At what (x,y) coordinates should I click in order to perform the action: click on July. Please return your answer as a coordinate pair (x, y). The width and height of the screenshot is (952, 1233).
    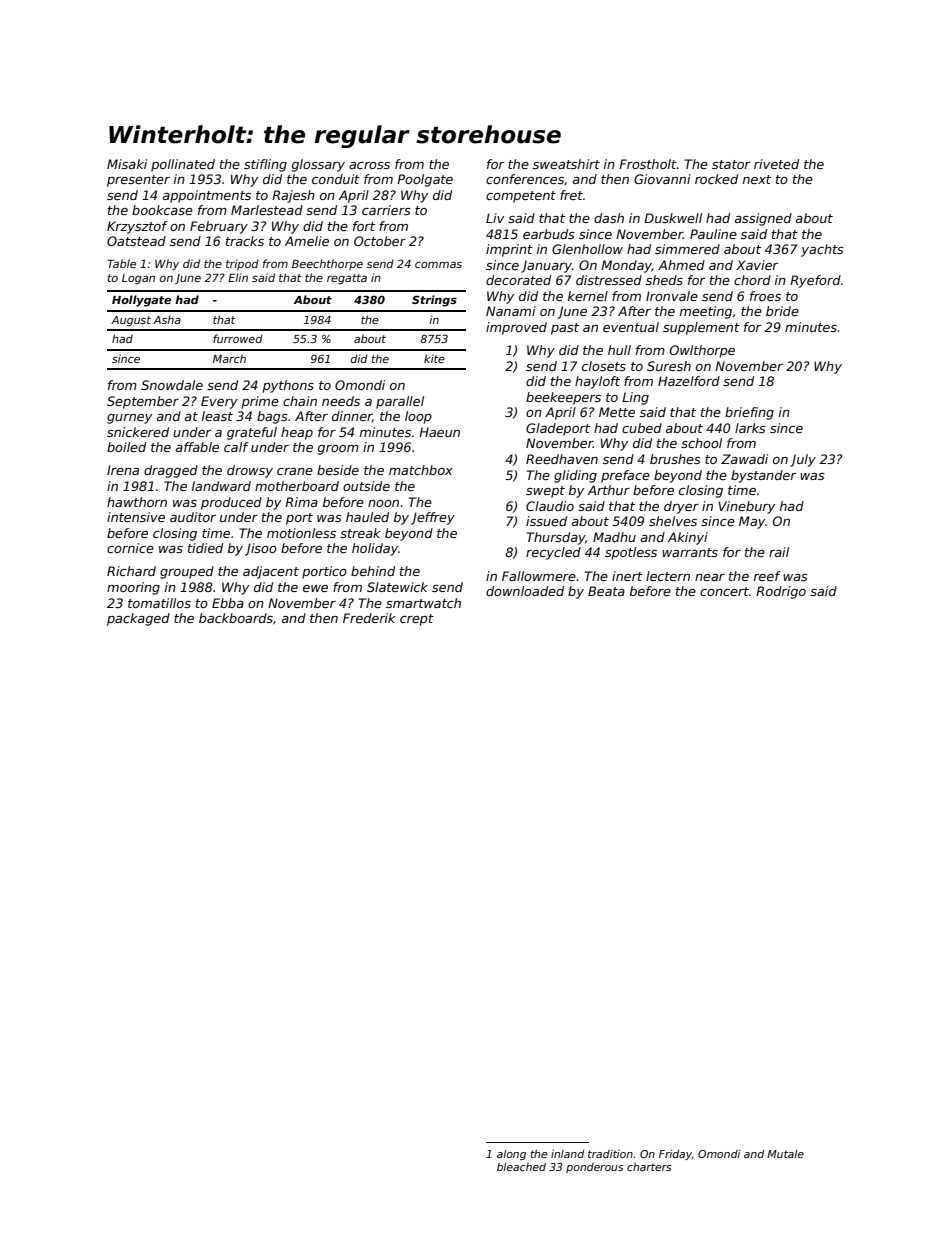
    Looking at the image, I should click on (803, 460).
